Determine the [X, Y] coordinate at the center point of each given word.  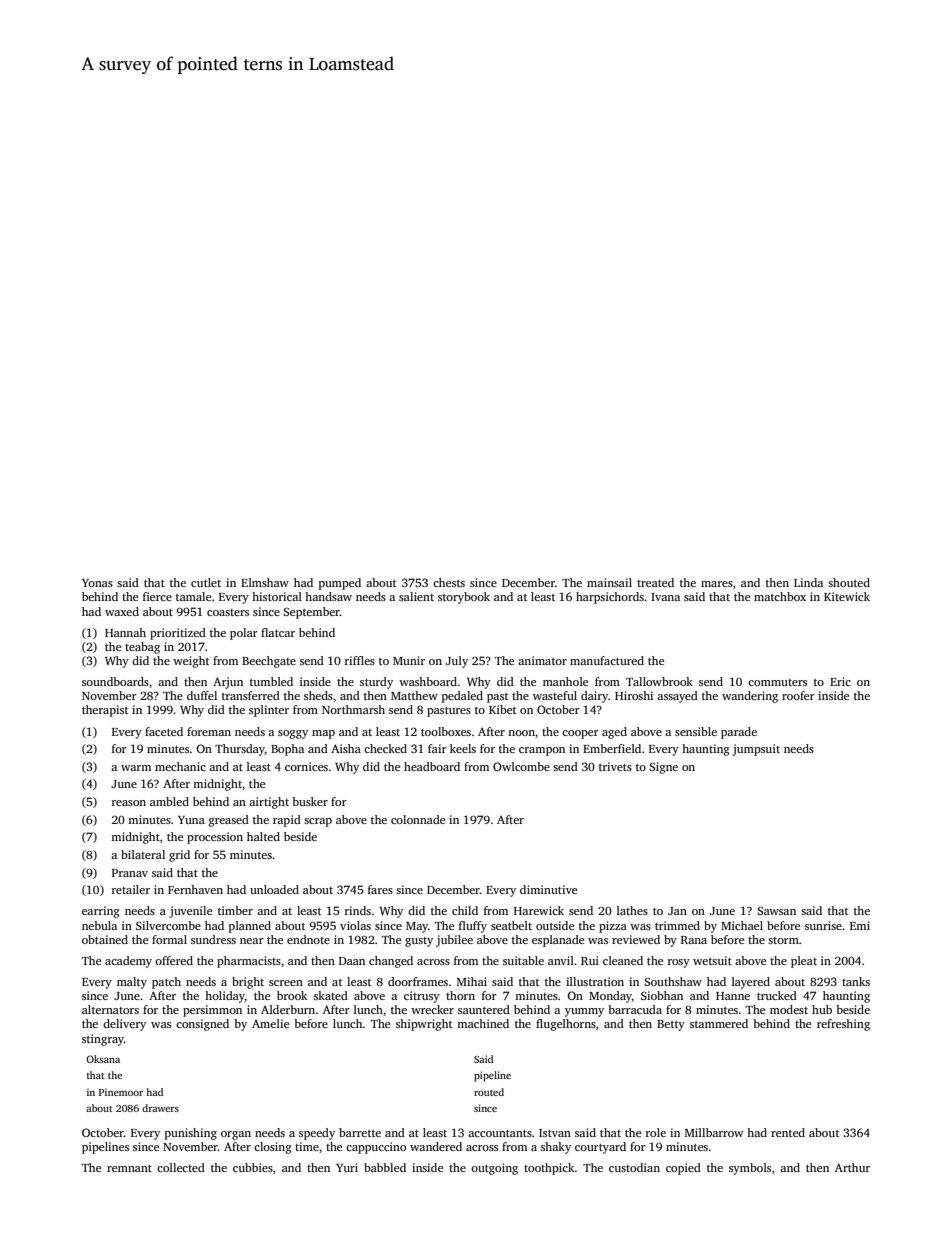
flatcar [278, 632]
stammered [719, 1023]
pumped [340, 584]
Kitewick [847, 596]
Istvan [555, 1133]
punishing [191, 1134]
